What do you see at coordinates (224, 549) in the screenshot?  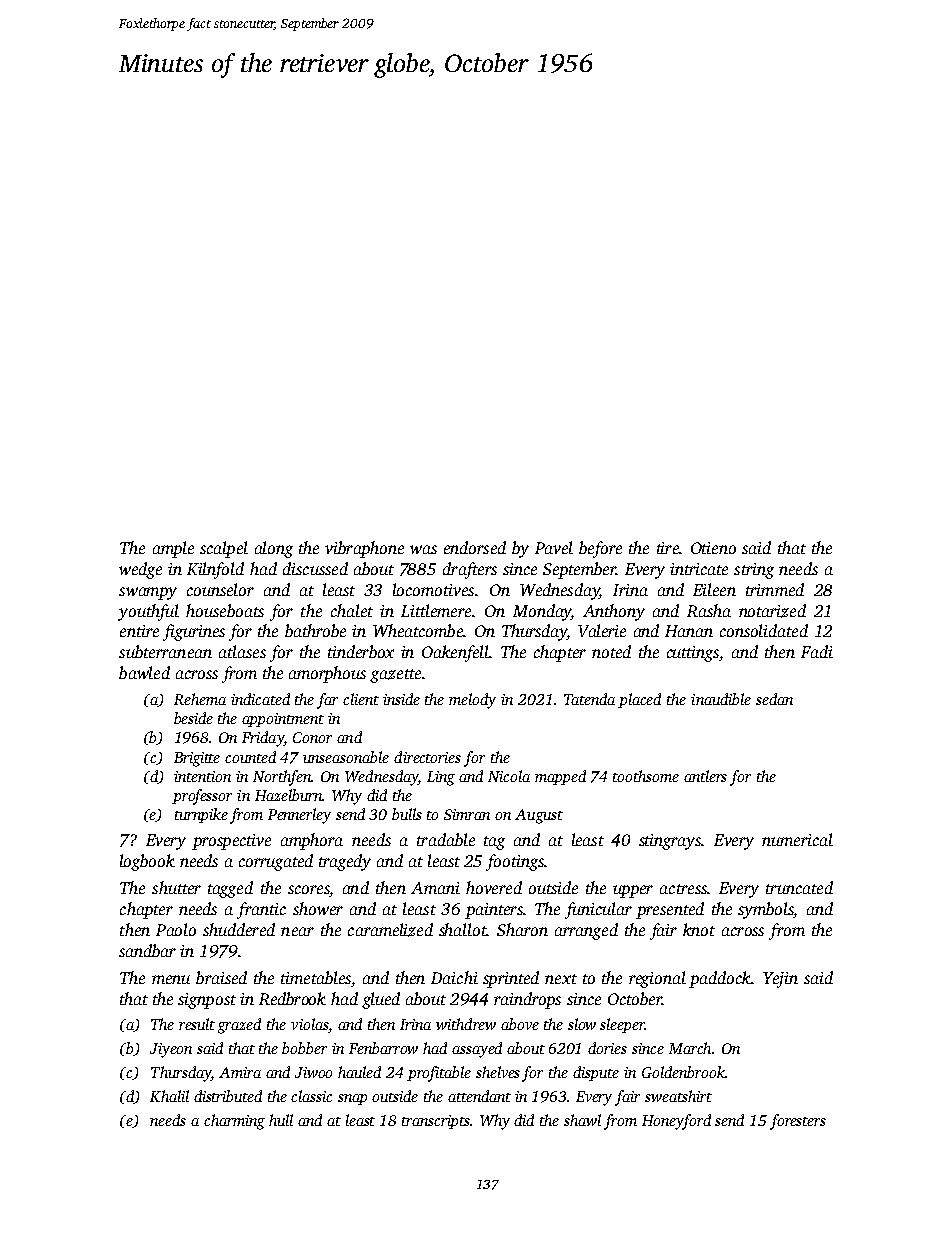 I see `scalpel` at bounding box center [224, 549].
